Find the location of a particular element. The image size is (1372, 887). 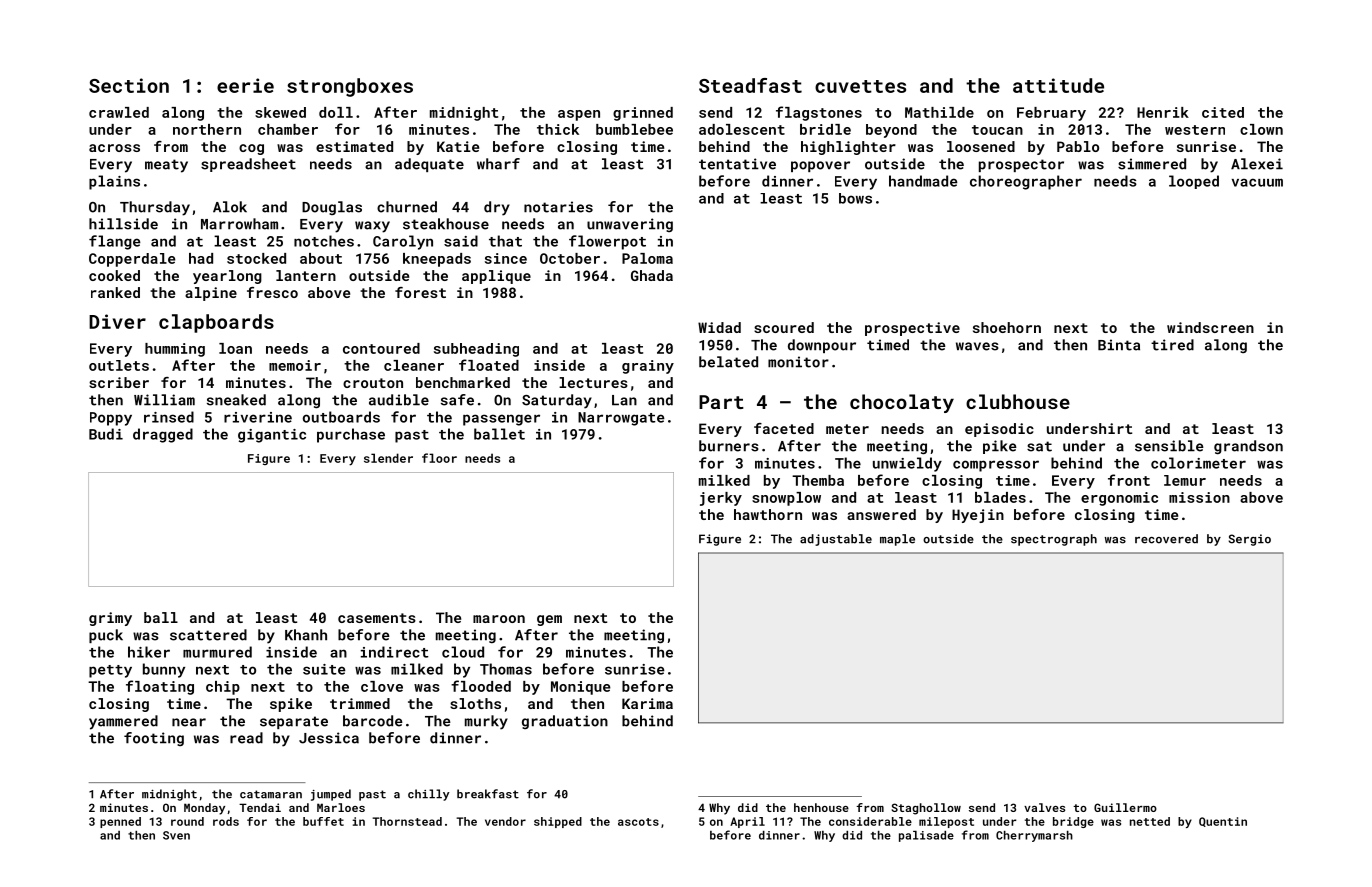

grimy is located at coordinates (110, 619).
